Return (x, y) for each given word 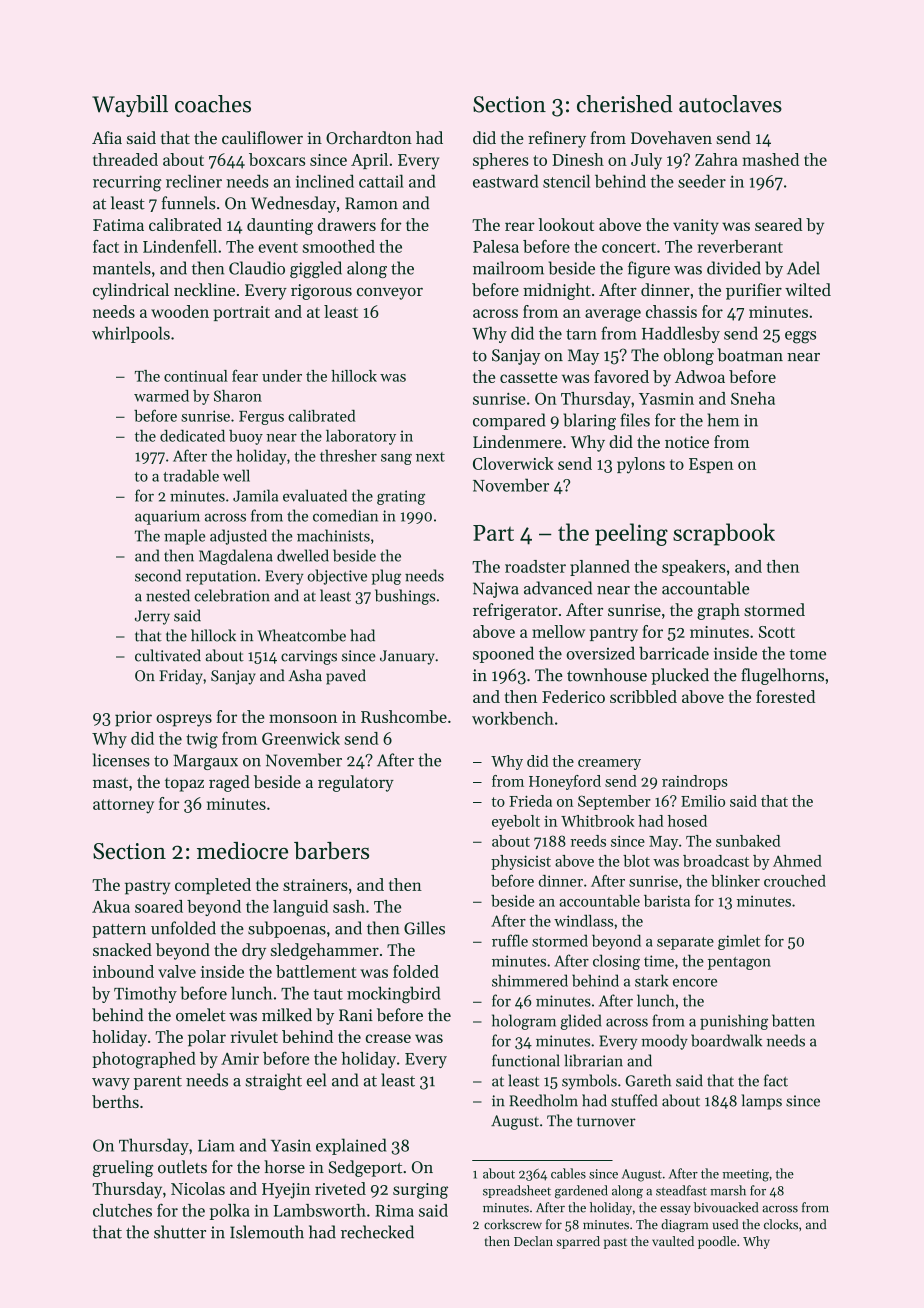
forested (785, 696)
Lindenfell (180, 246)
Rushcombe (404, 716)
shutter (180, 1232)
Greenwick (301, 738)
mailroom (508, 268)
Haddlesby (681, 334)
